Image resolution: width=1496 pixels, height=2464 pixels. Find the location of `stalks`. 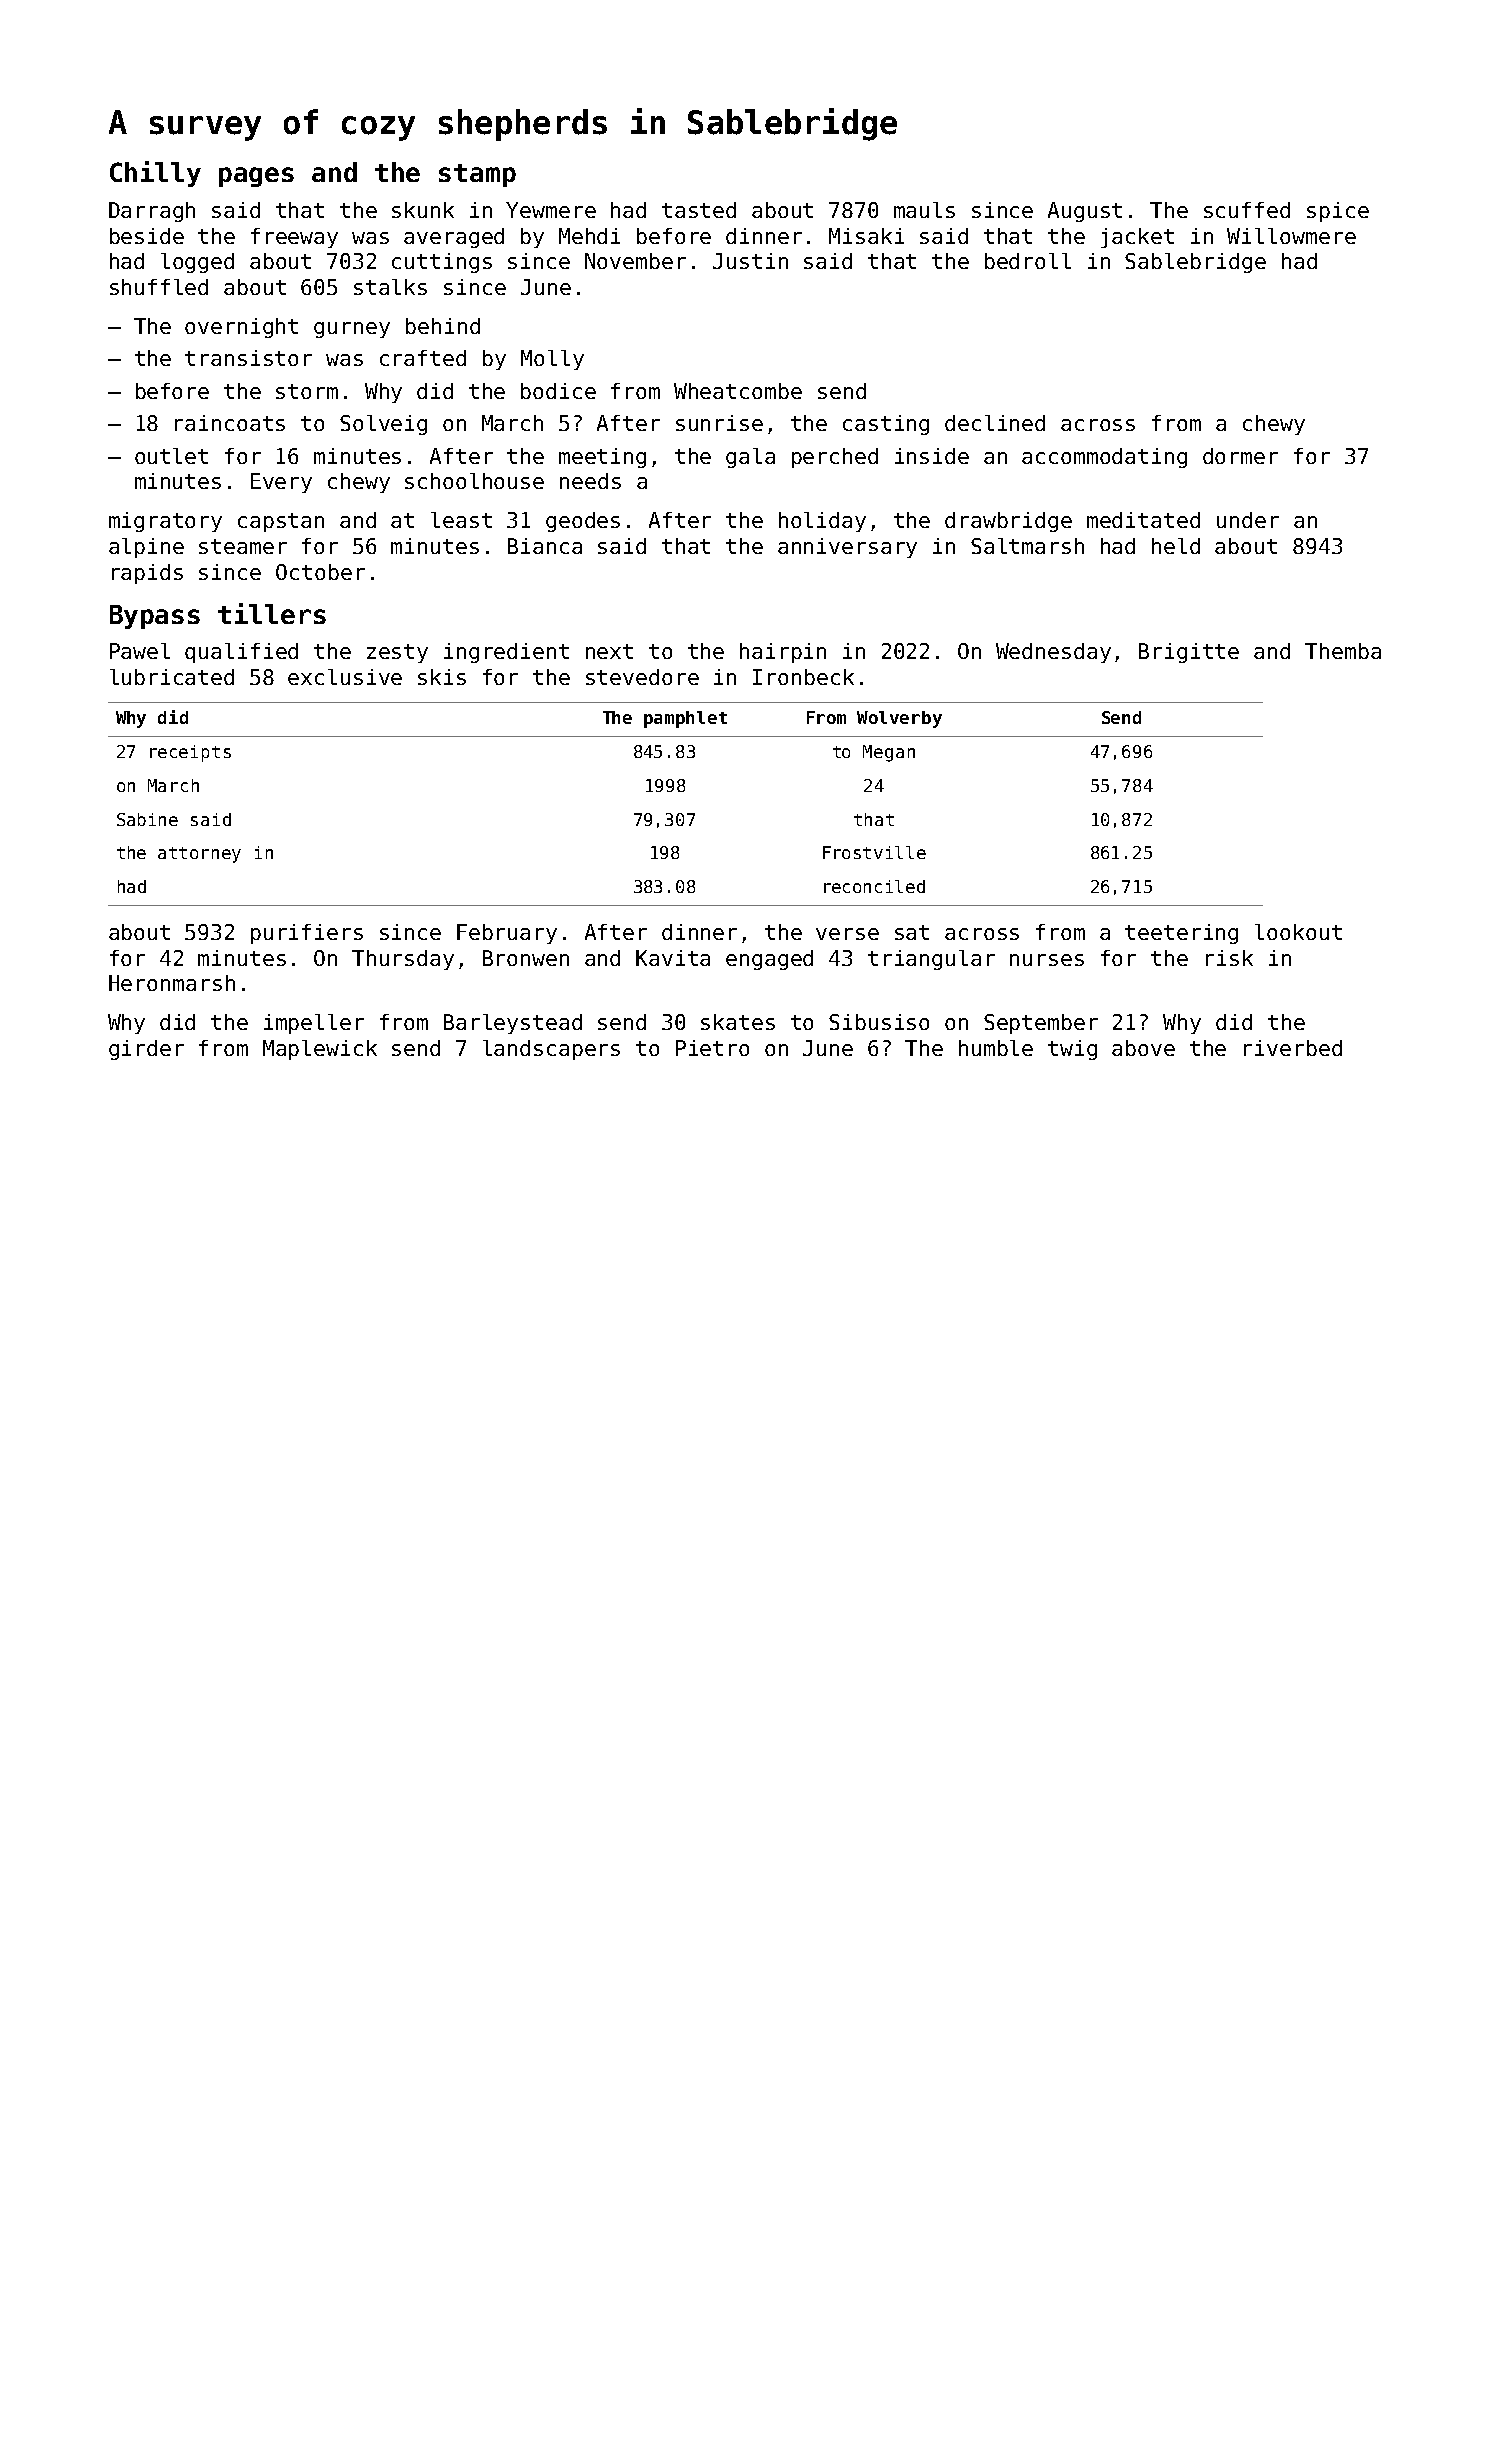

stalks is located at coordinates (390, 287).
